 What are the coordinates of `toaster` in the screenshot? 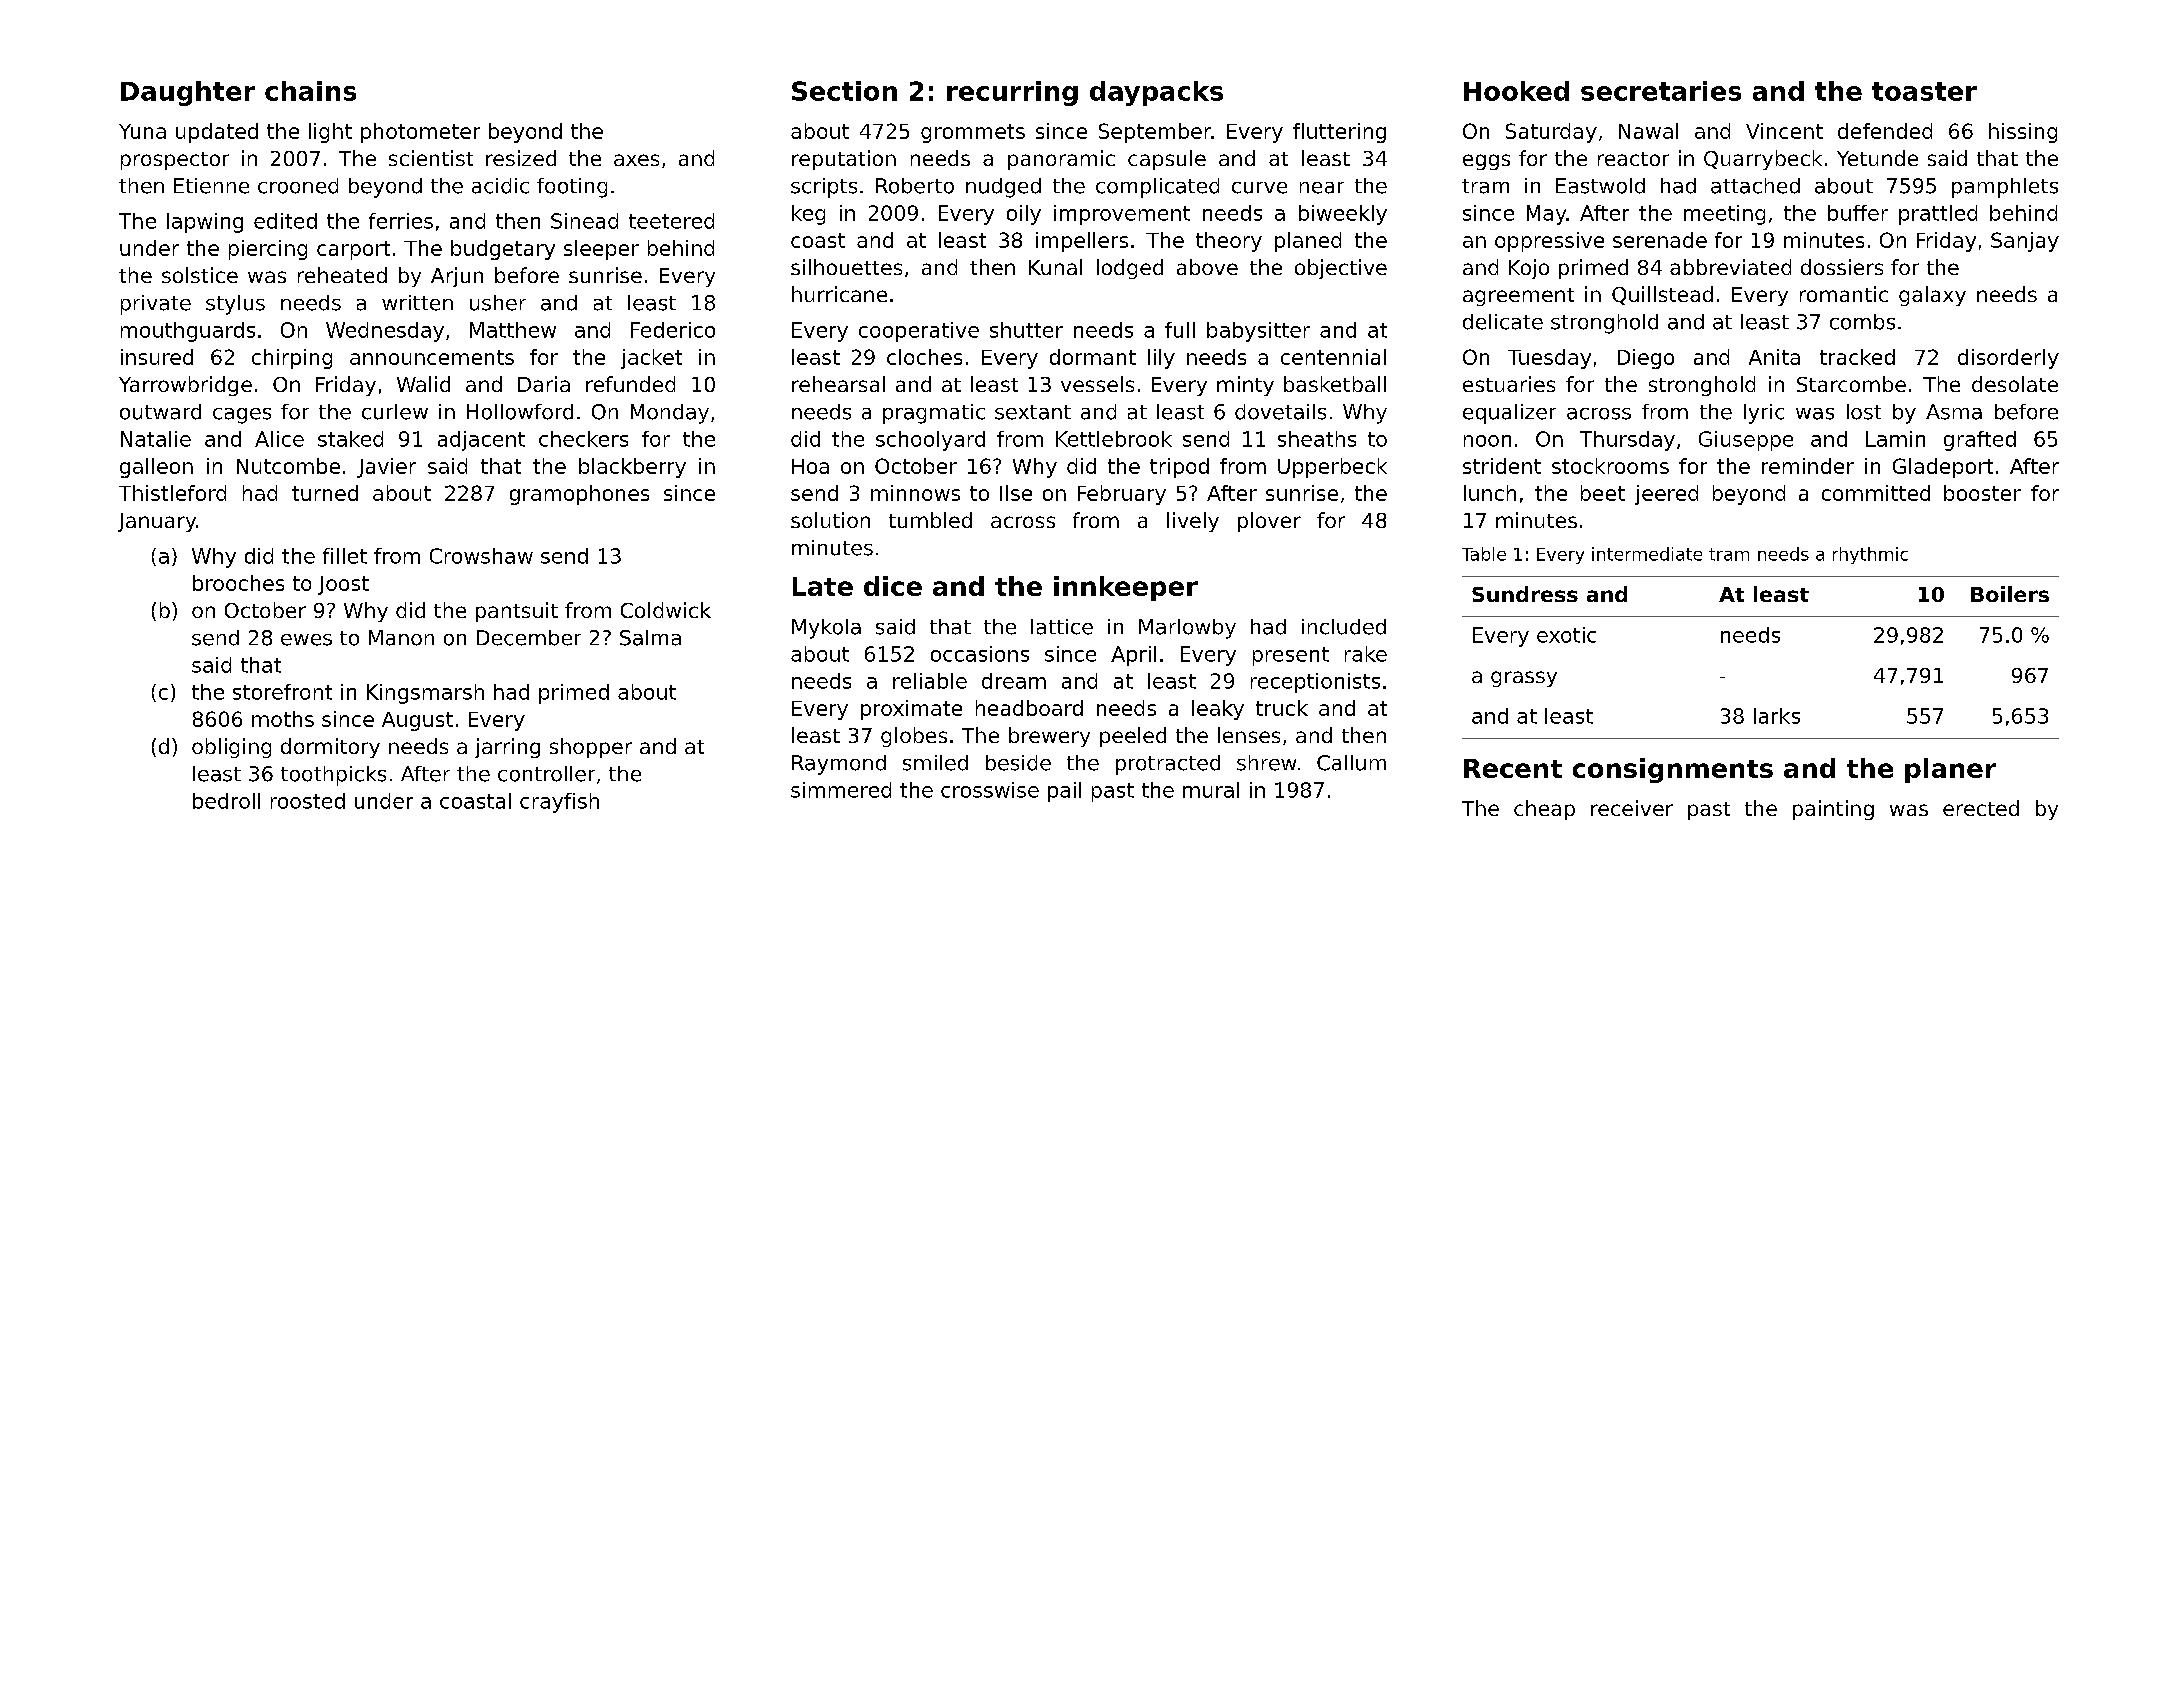 It's located at (1924, 91).
